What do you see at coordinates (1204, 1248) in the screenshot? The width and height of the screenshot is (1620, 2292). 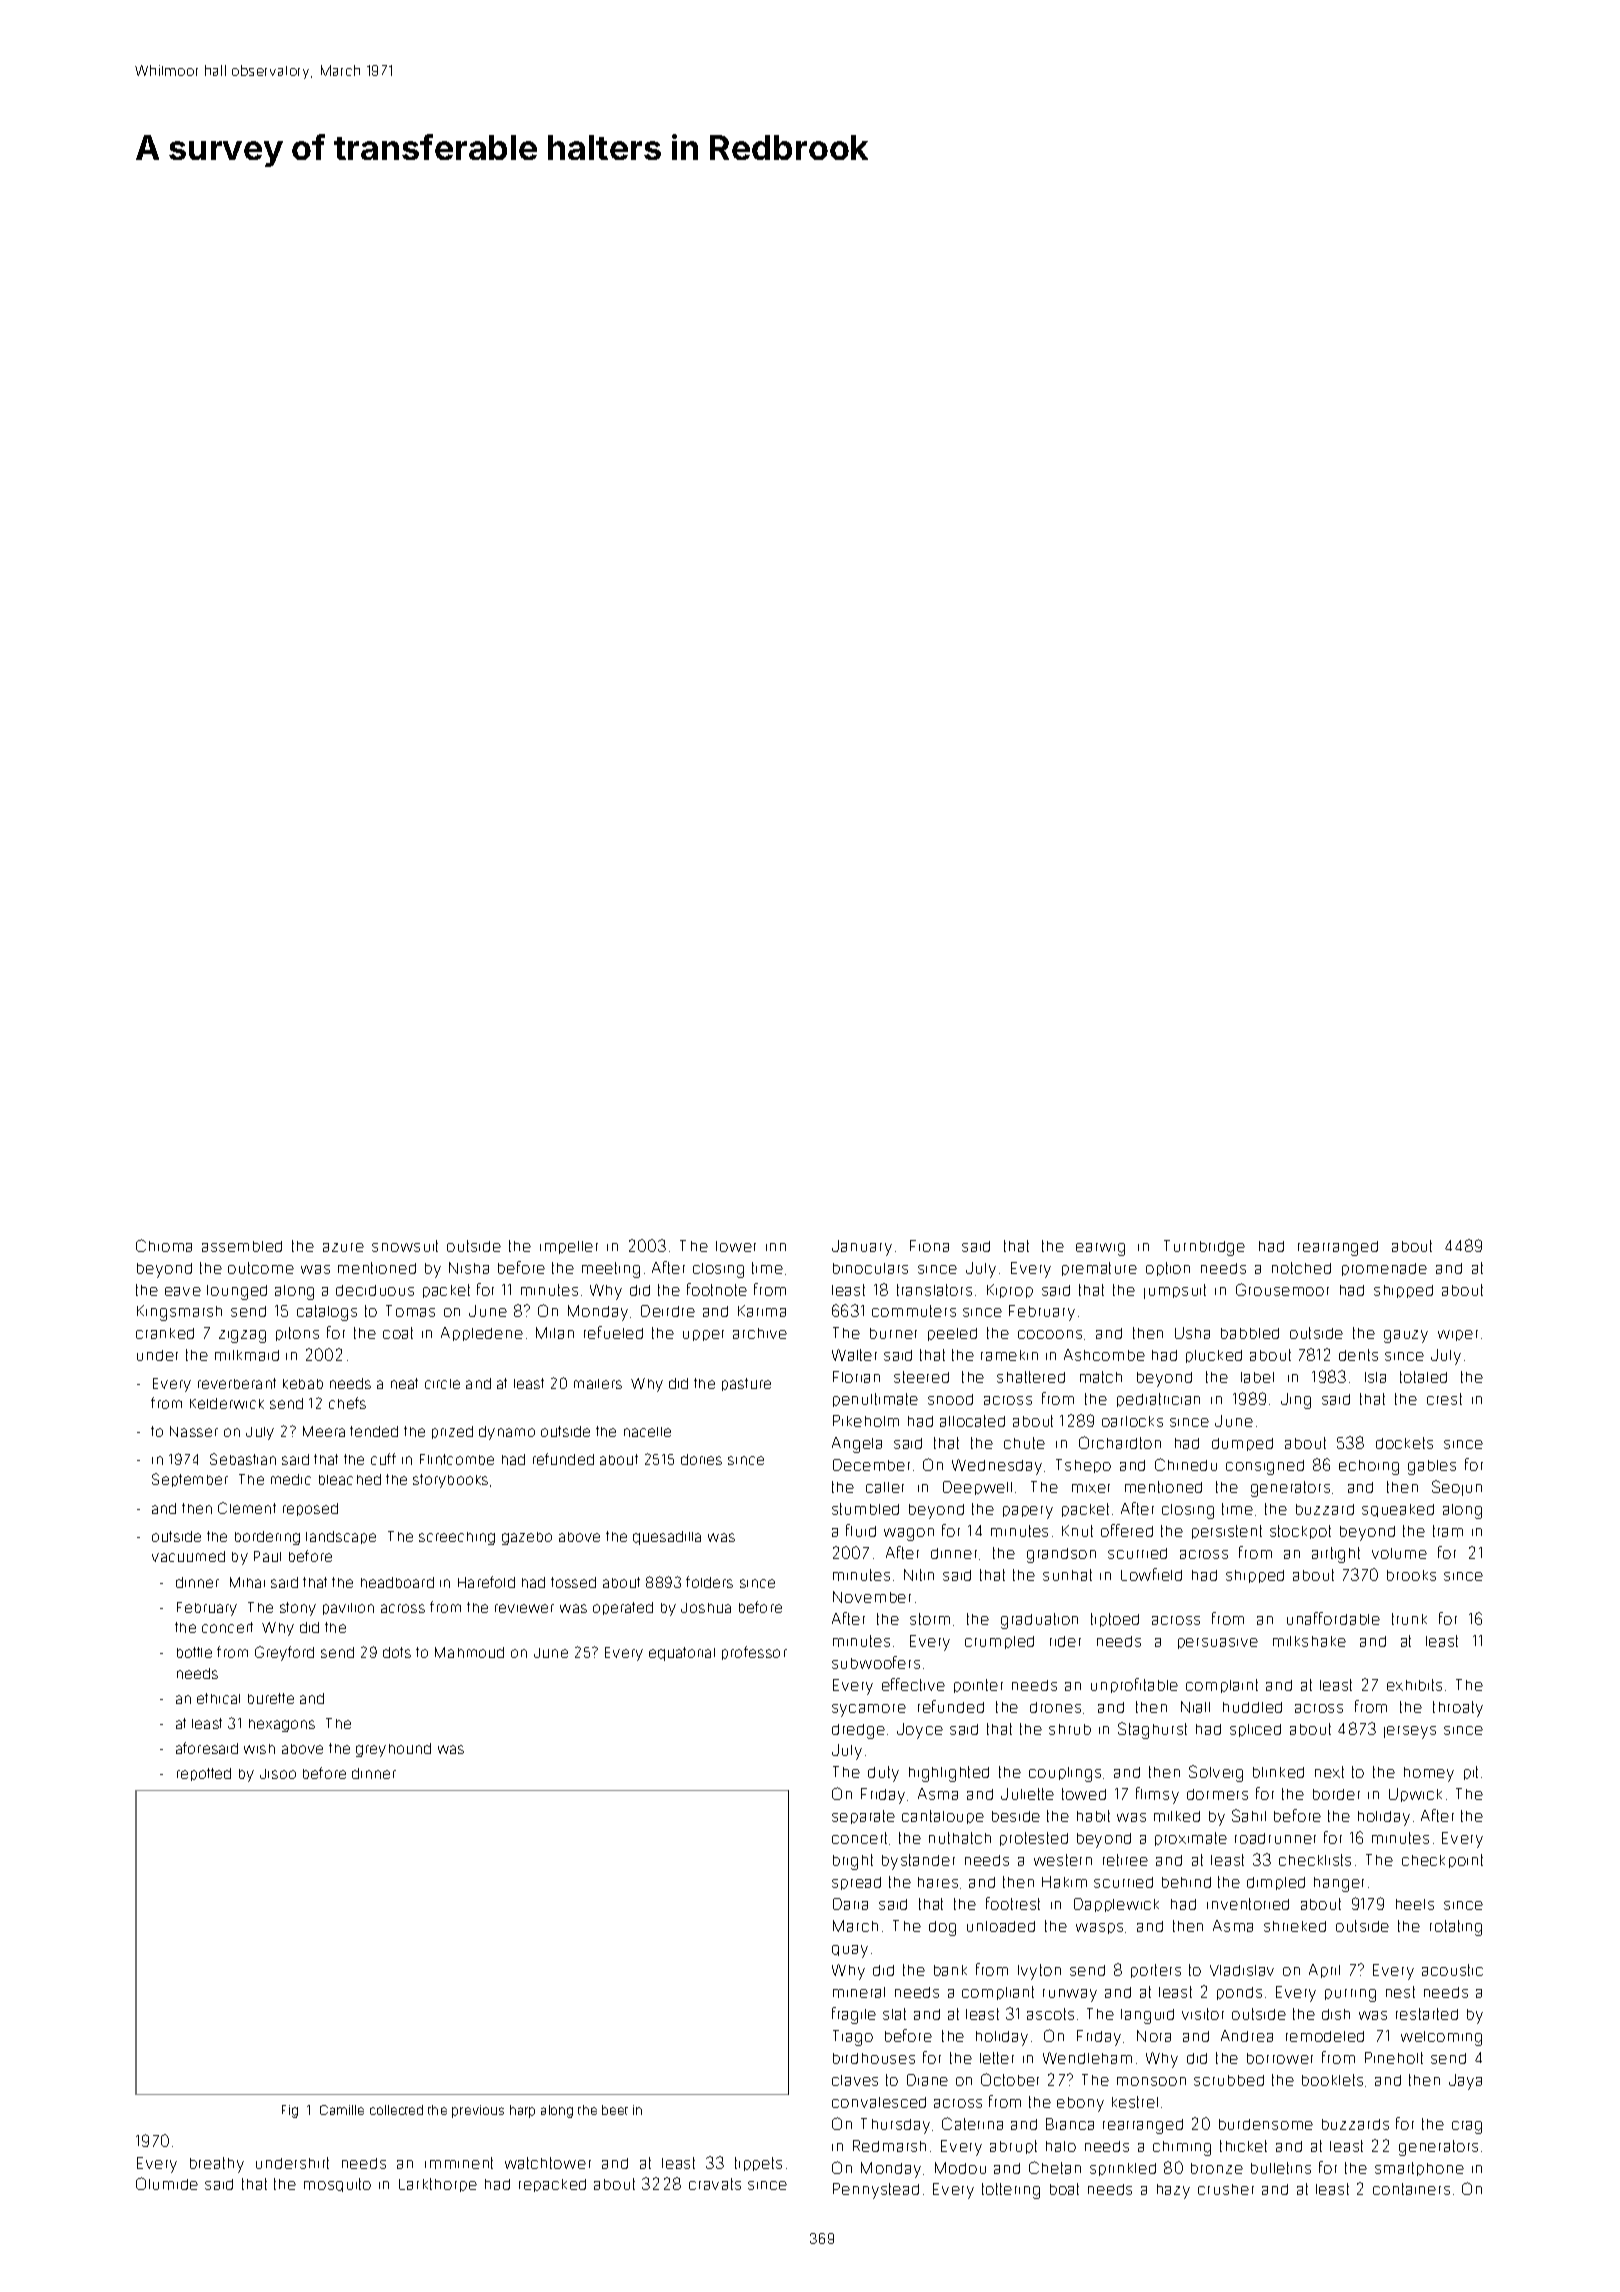 I see `Turnbridge` at bounding box center [1204, 1248].
